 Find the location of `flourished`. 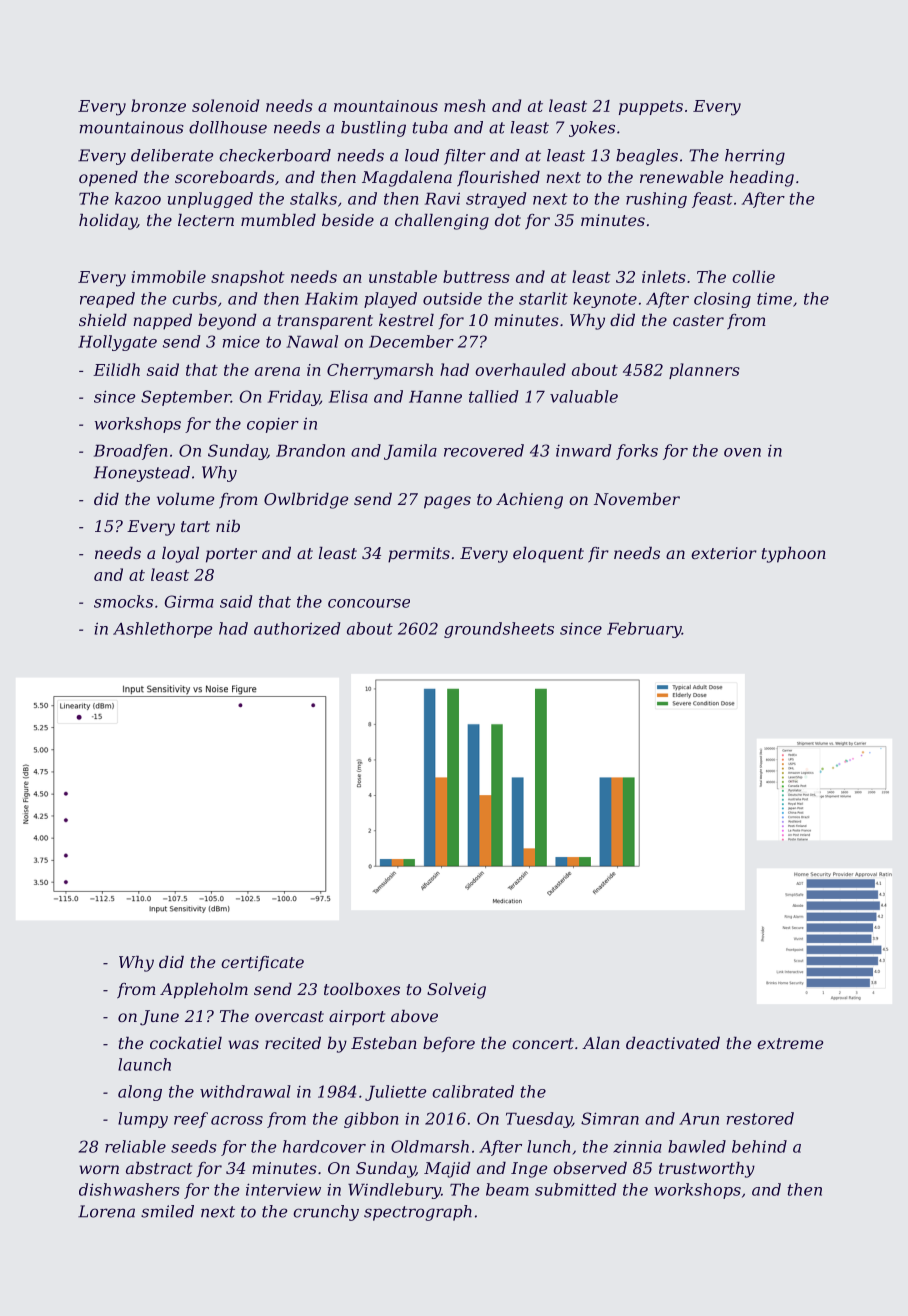

flourished is located at coordinates (498, 179).
